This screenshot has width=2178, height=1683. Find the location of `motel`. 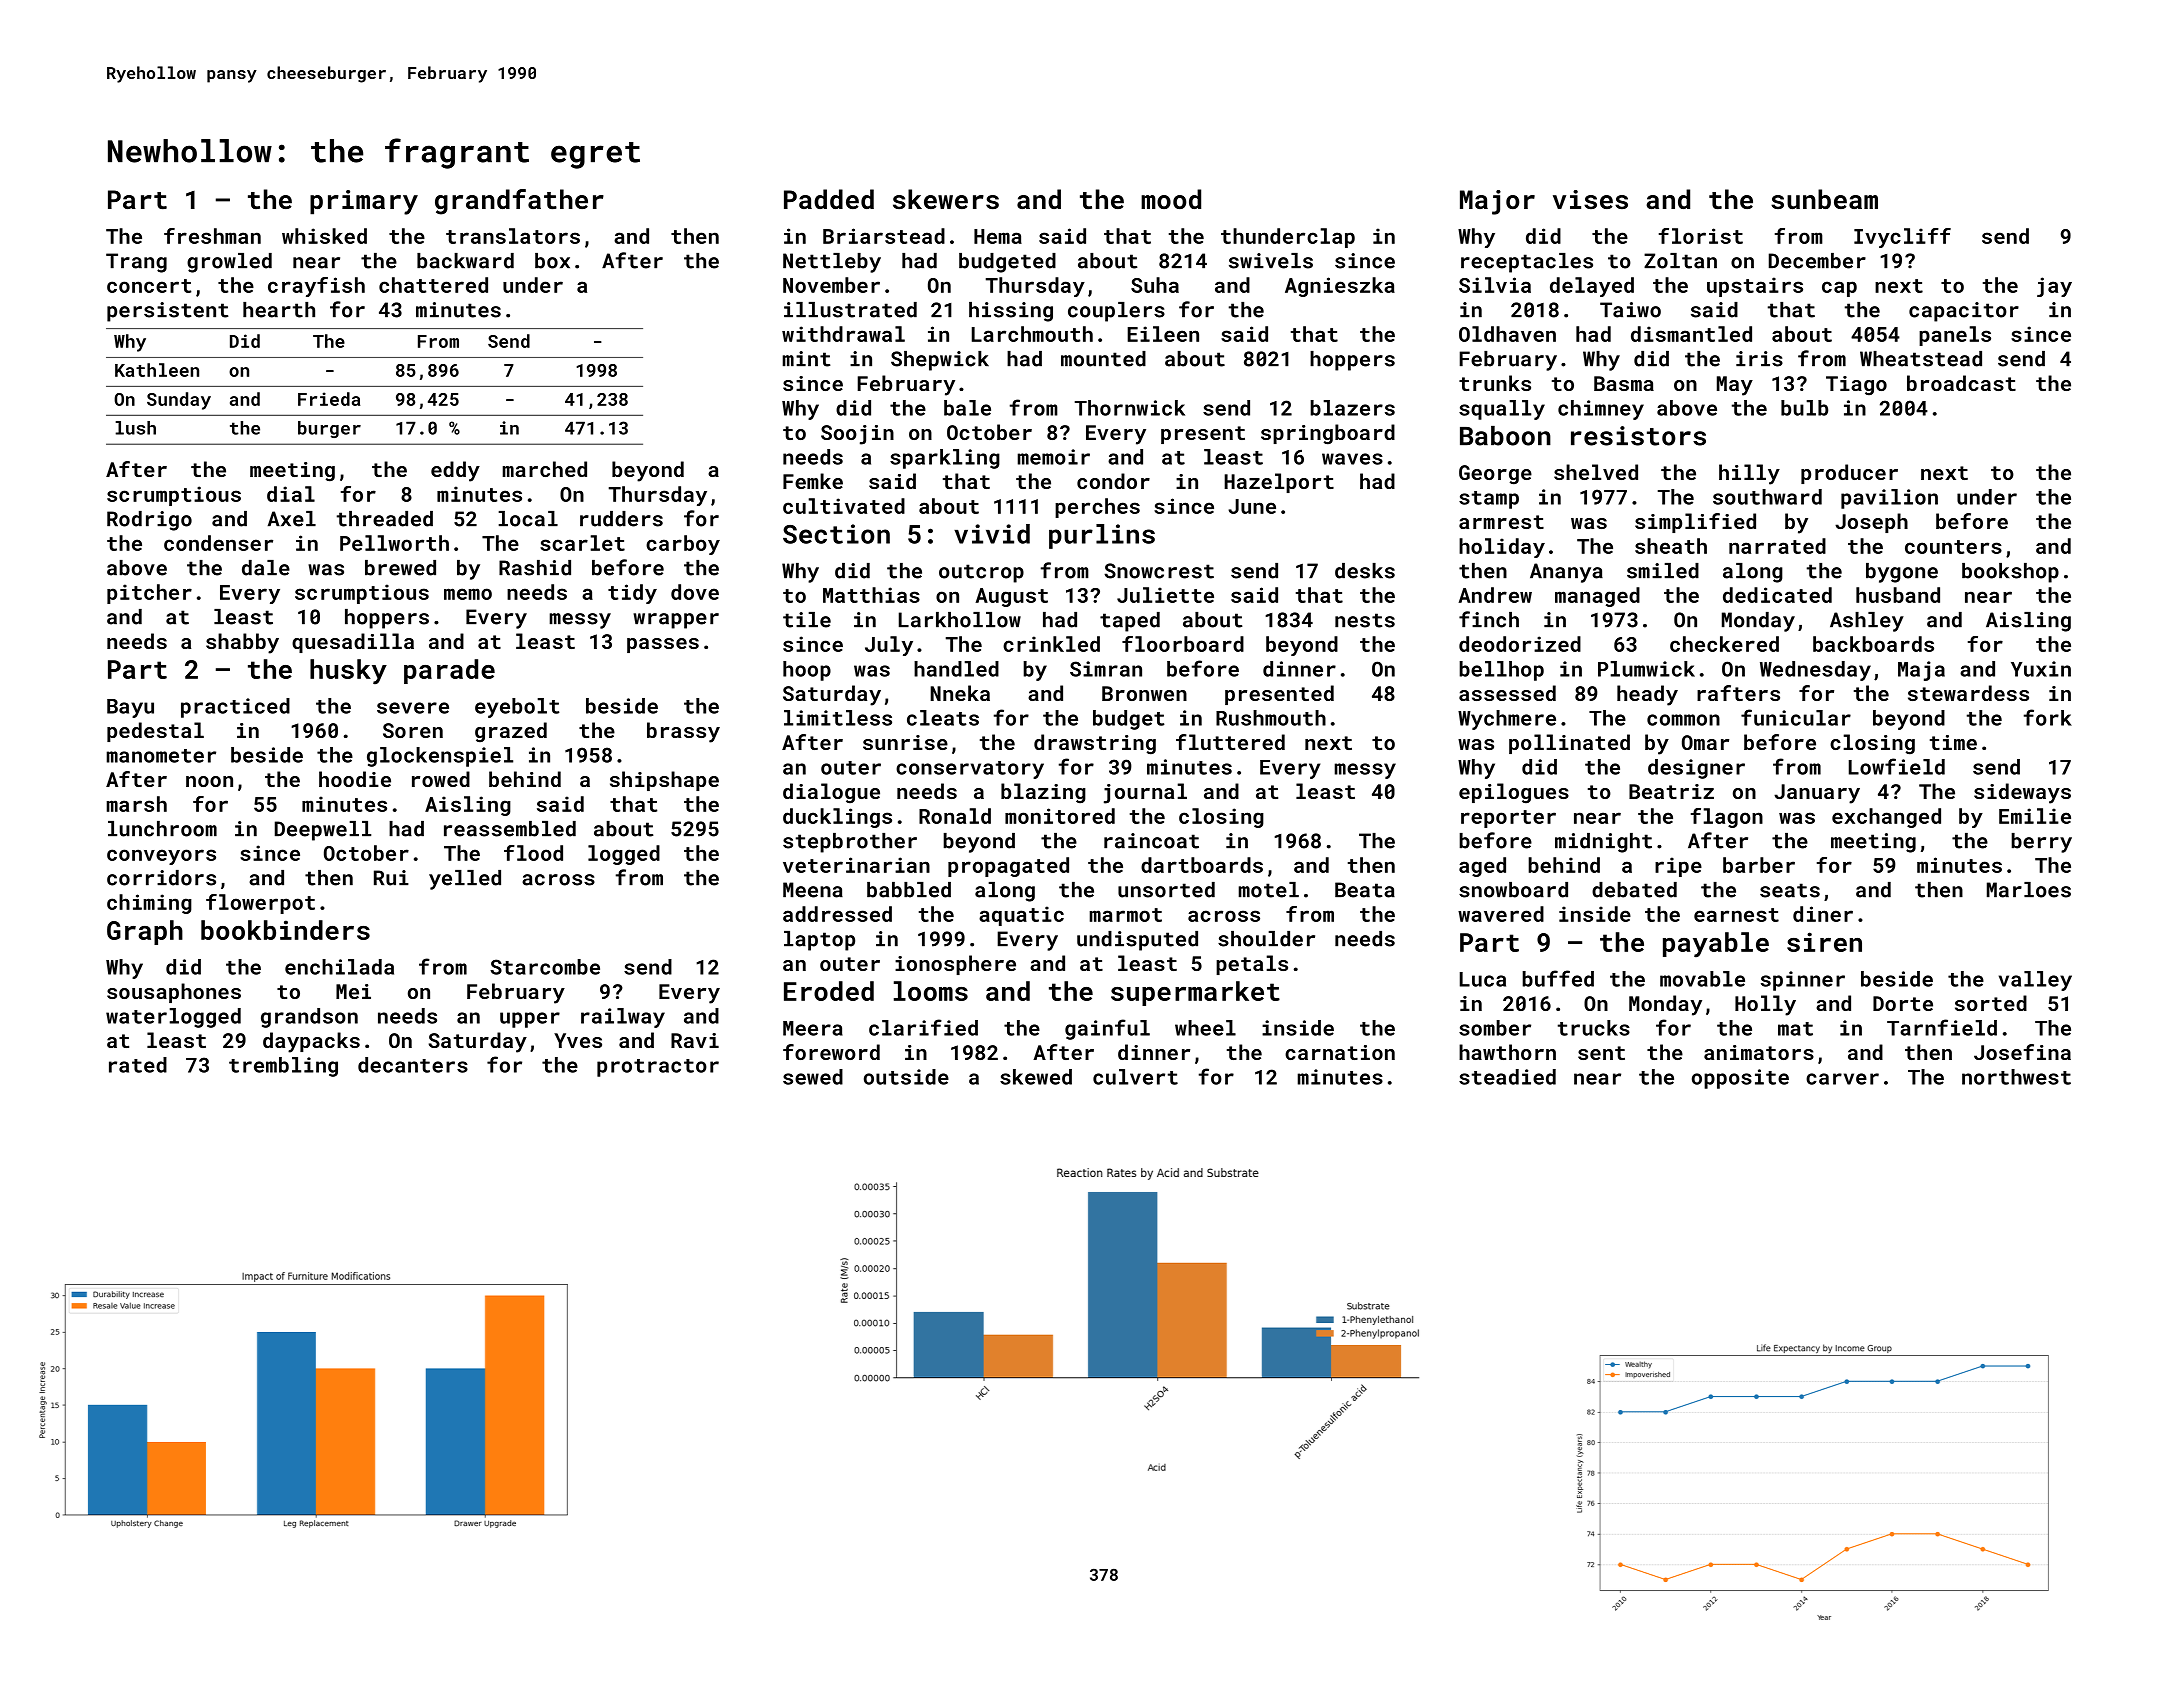

motel is located at coordinates (1269, 890).
